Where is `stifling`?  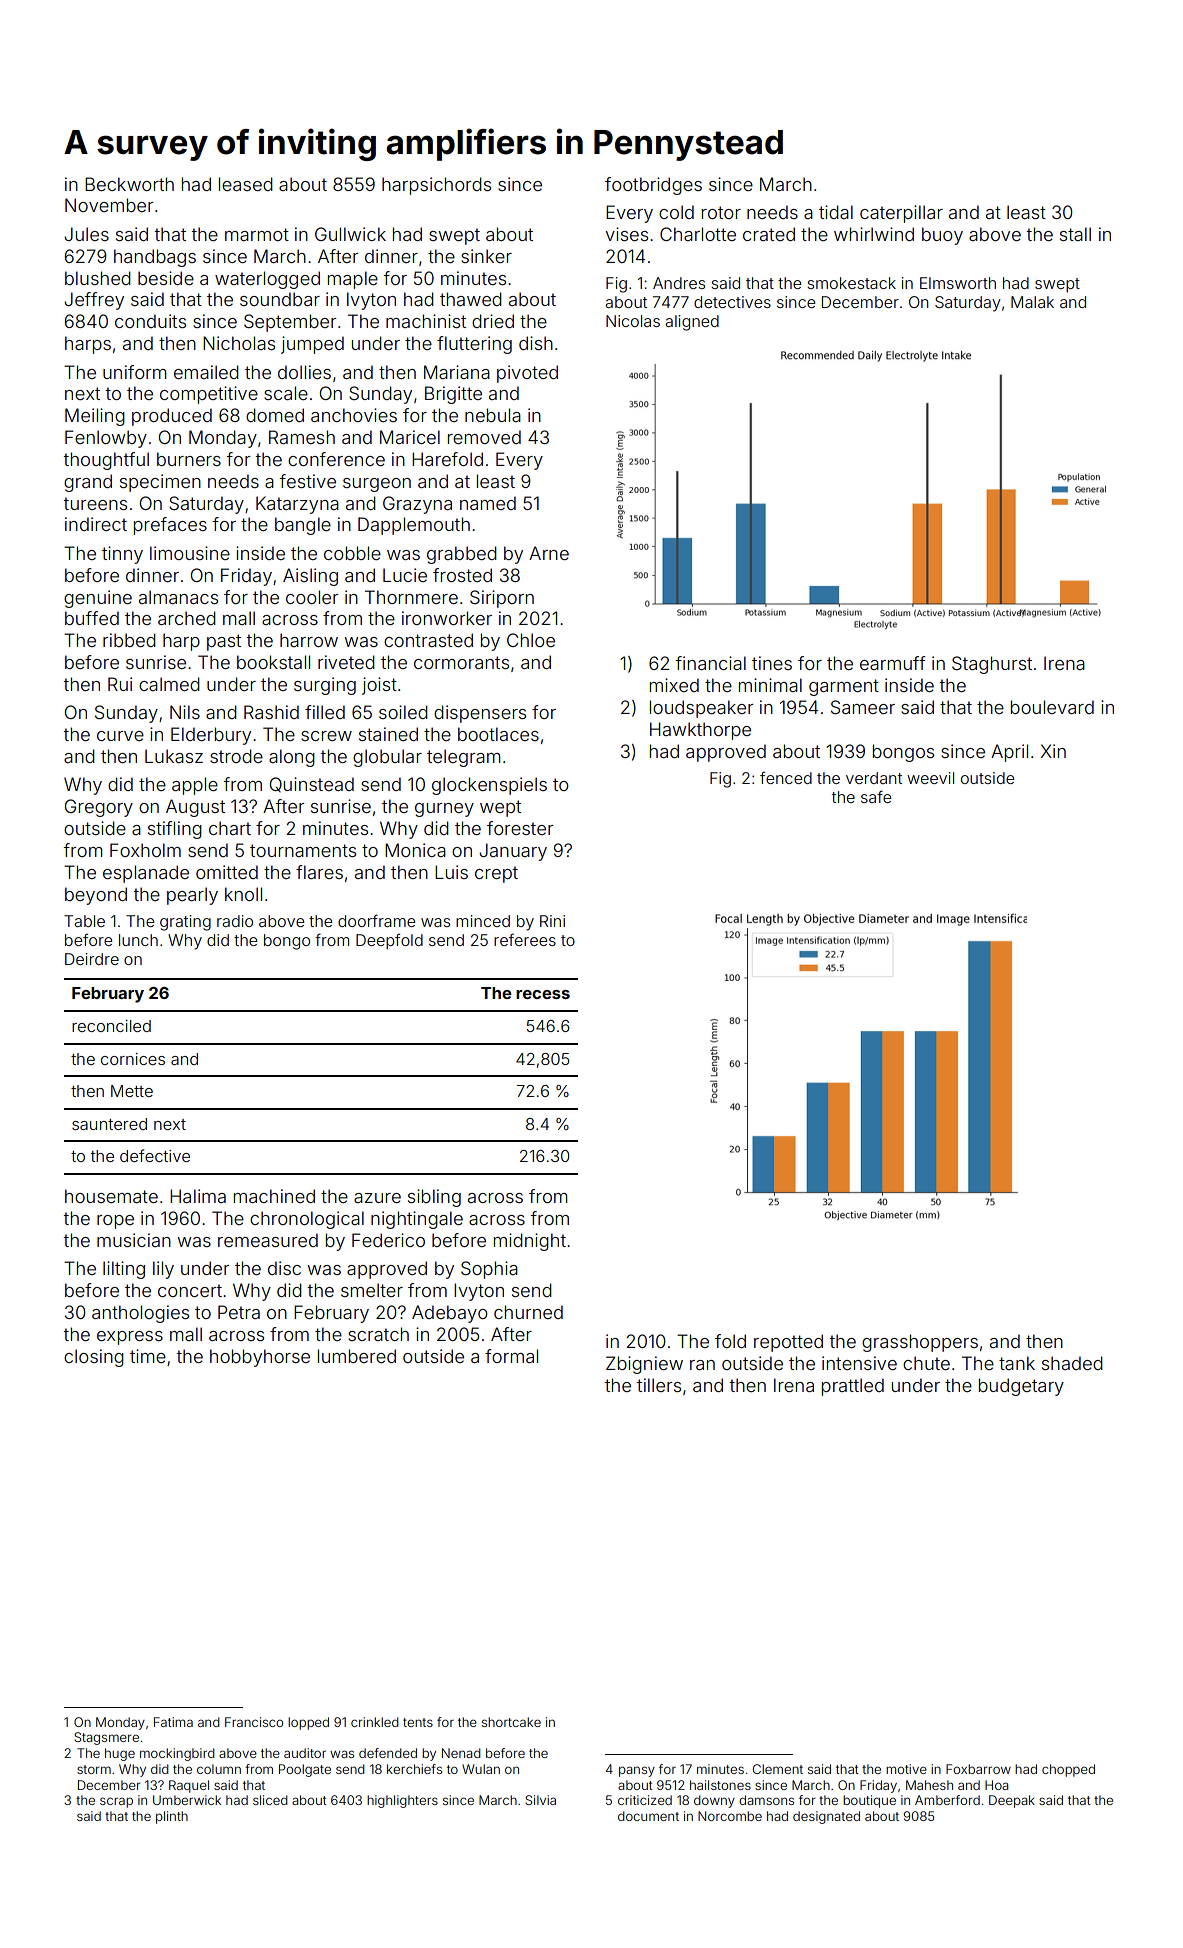
stifling is located at coordinates (175, 830).
